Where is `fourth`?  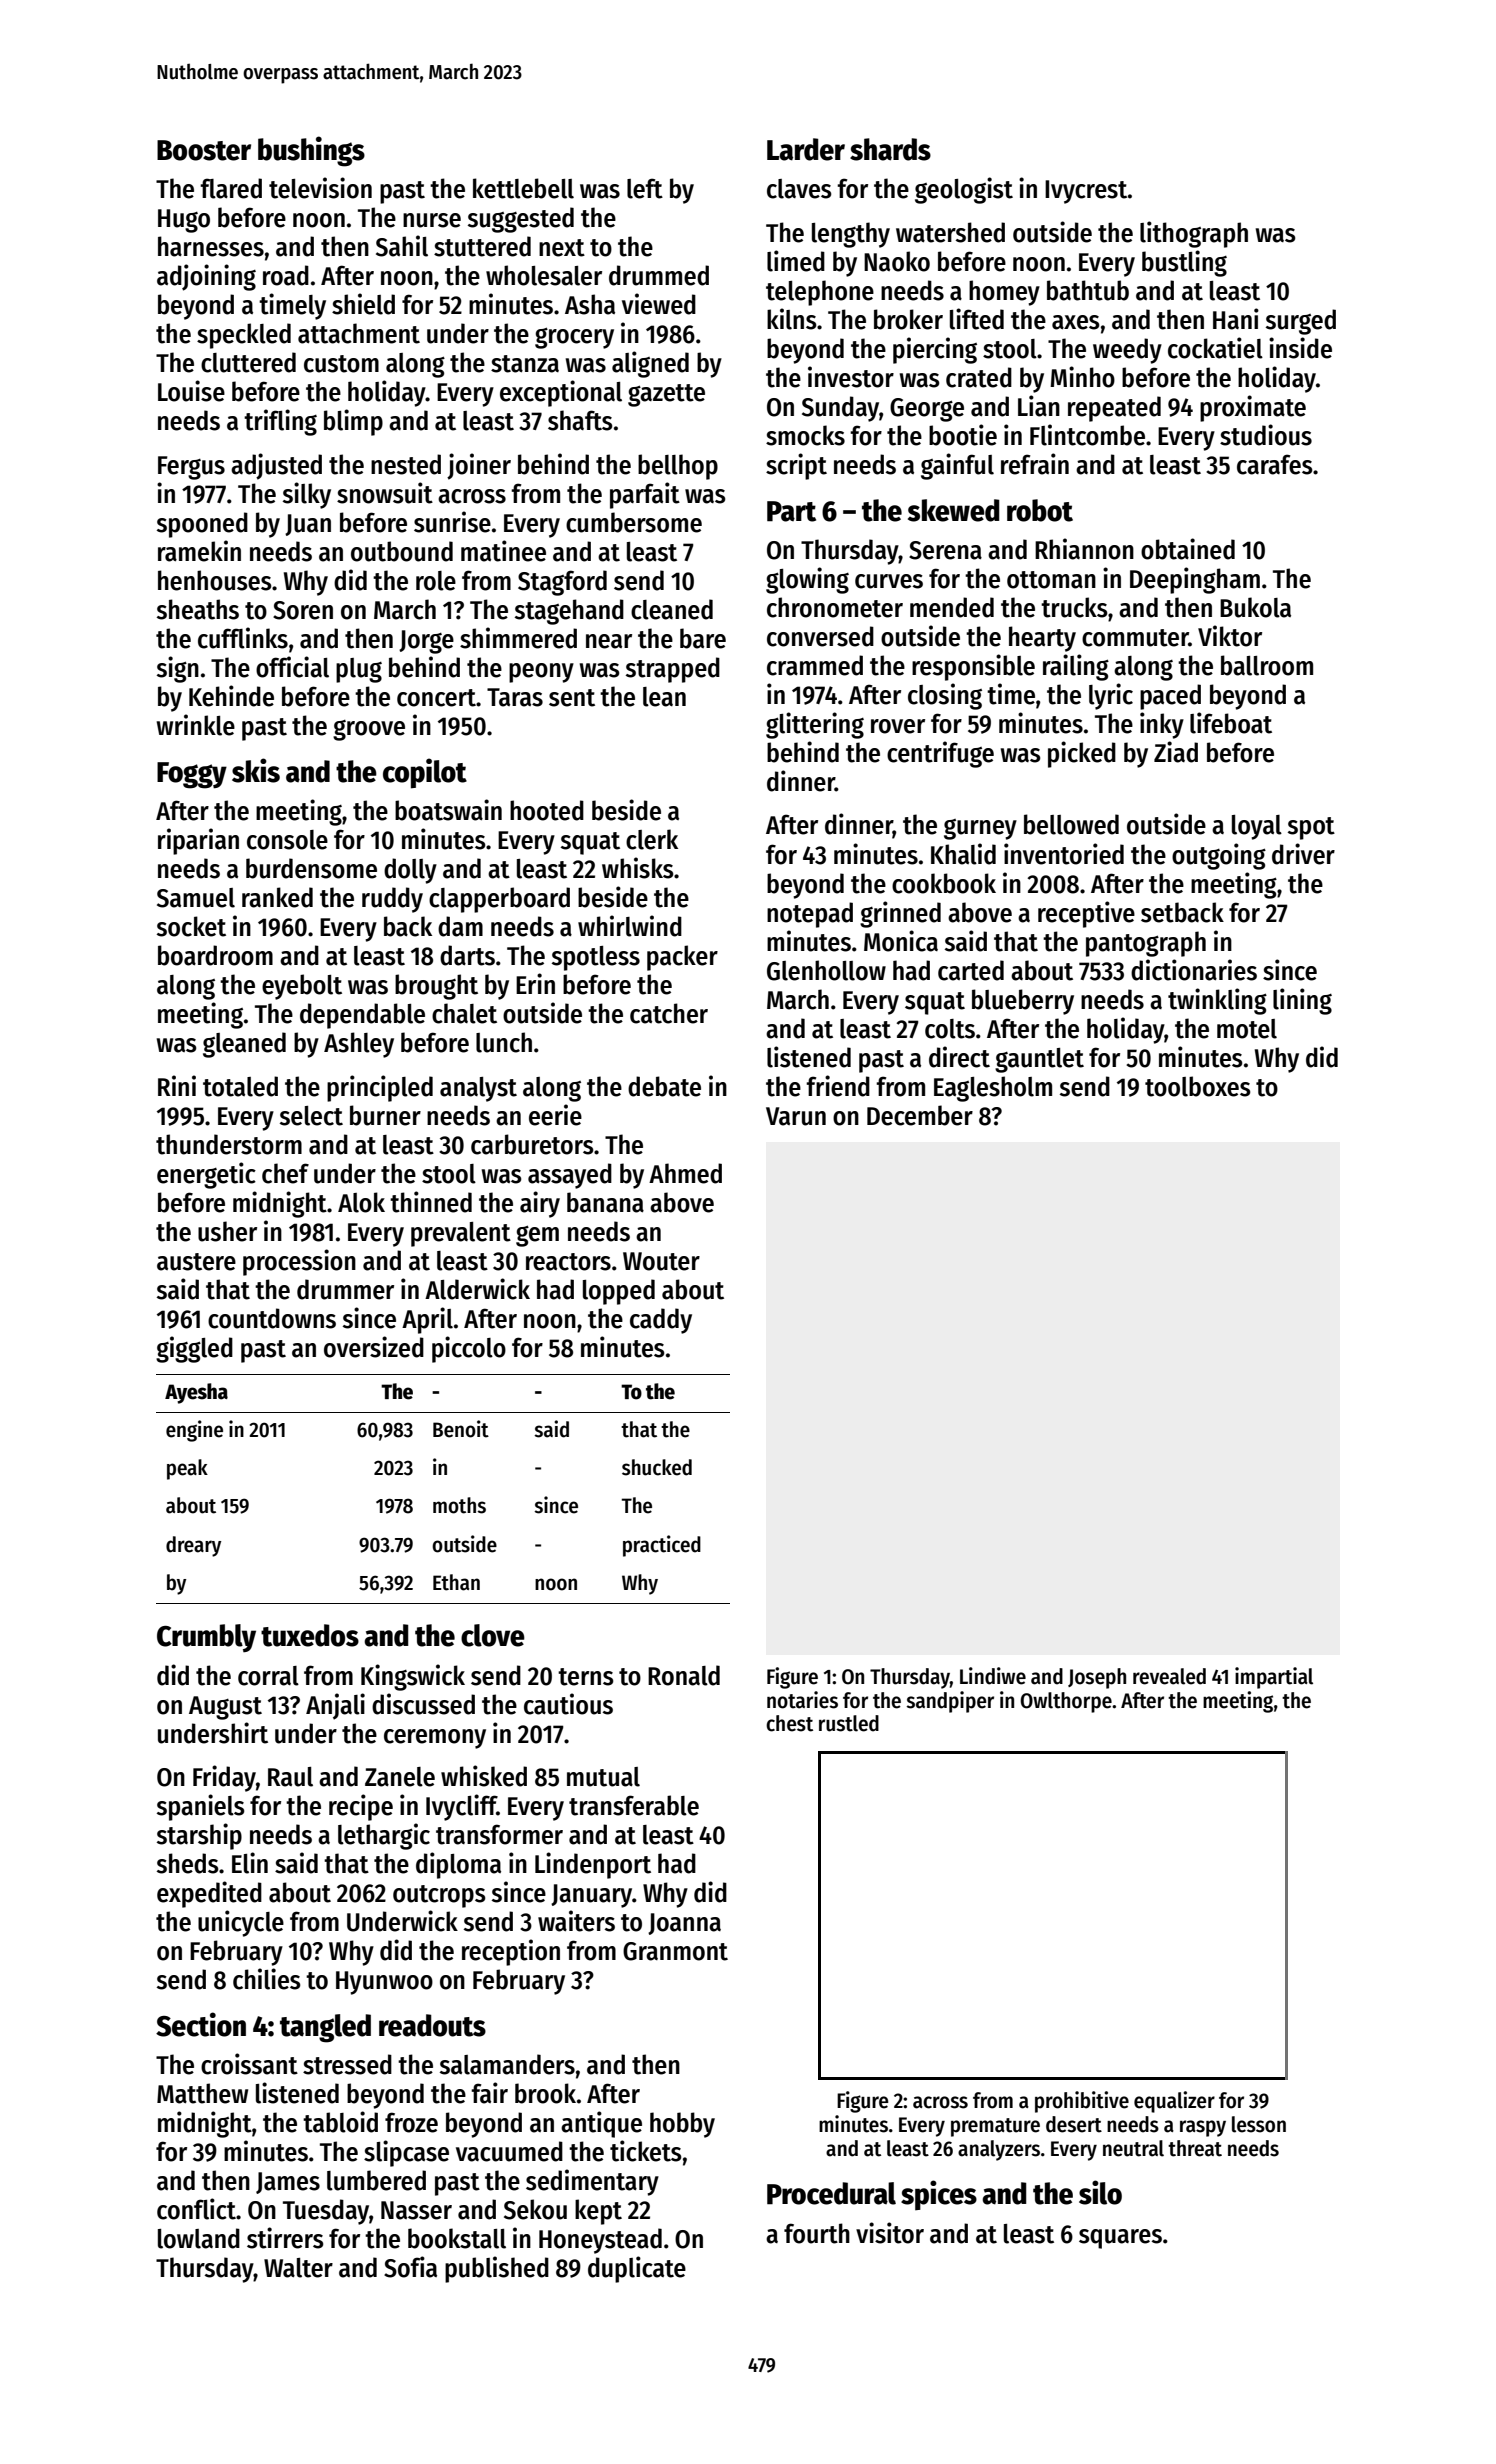 fourth is located at coordinates (817, 2233).
